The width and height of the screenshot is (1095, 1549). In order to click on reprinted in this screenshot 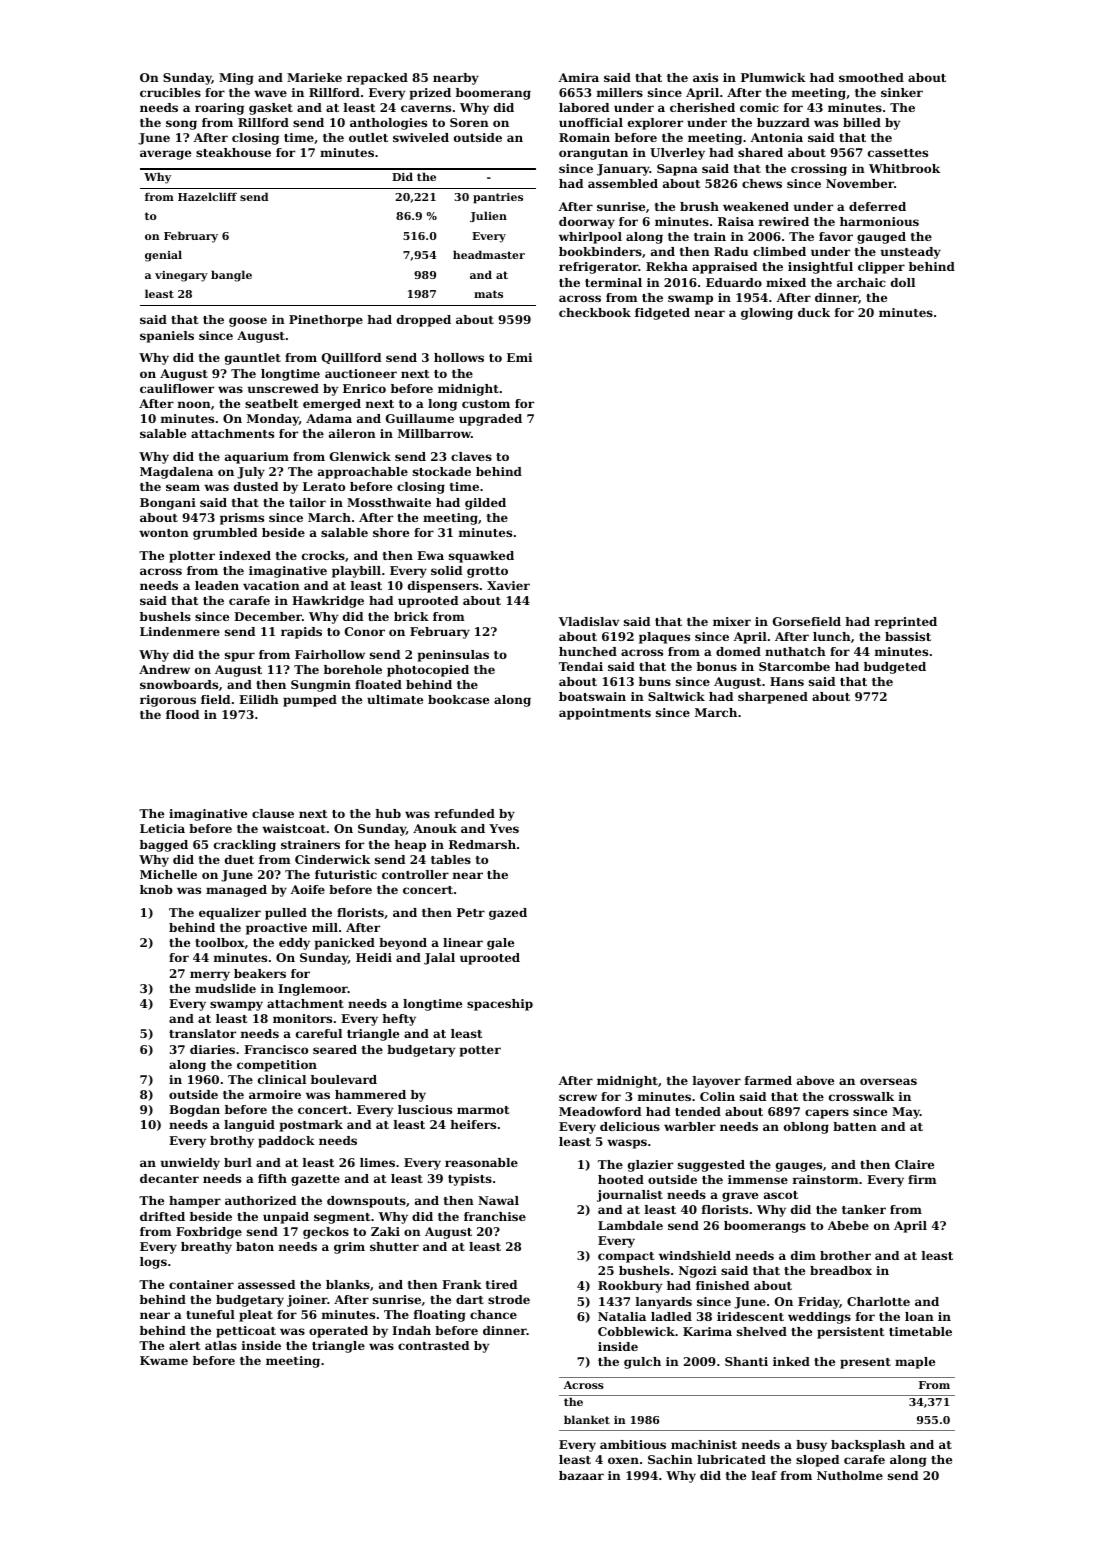, I will do `click(906, 623)`.
